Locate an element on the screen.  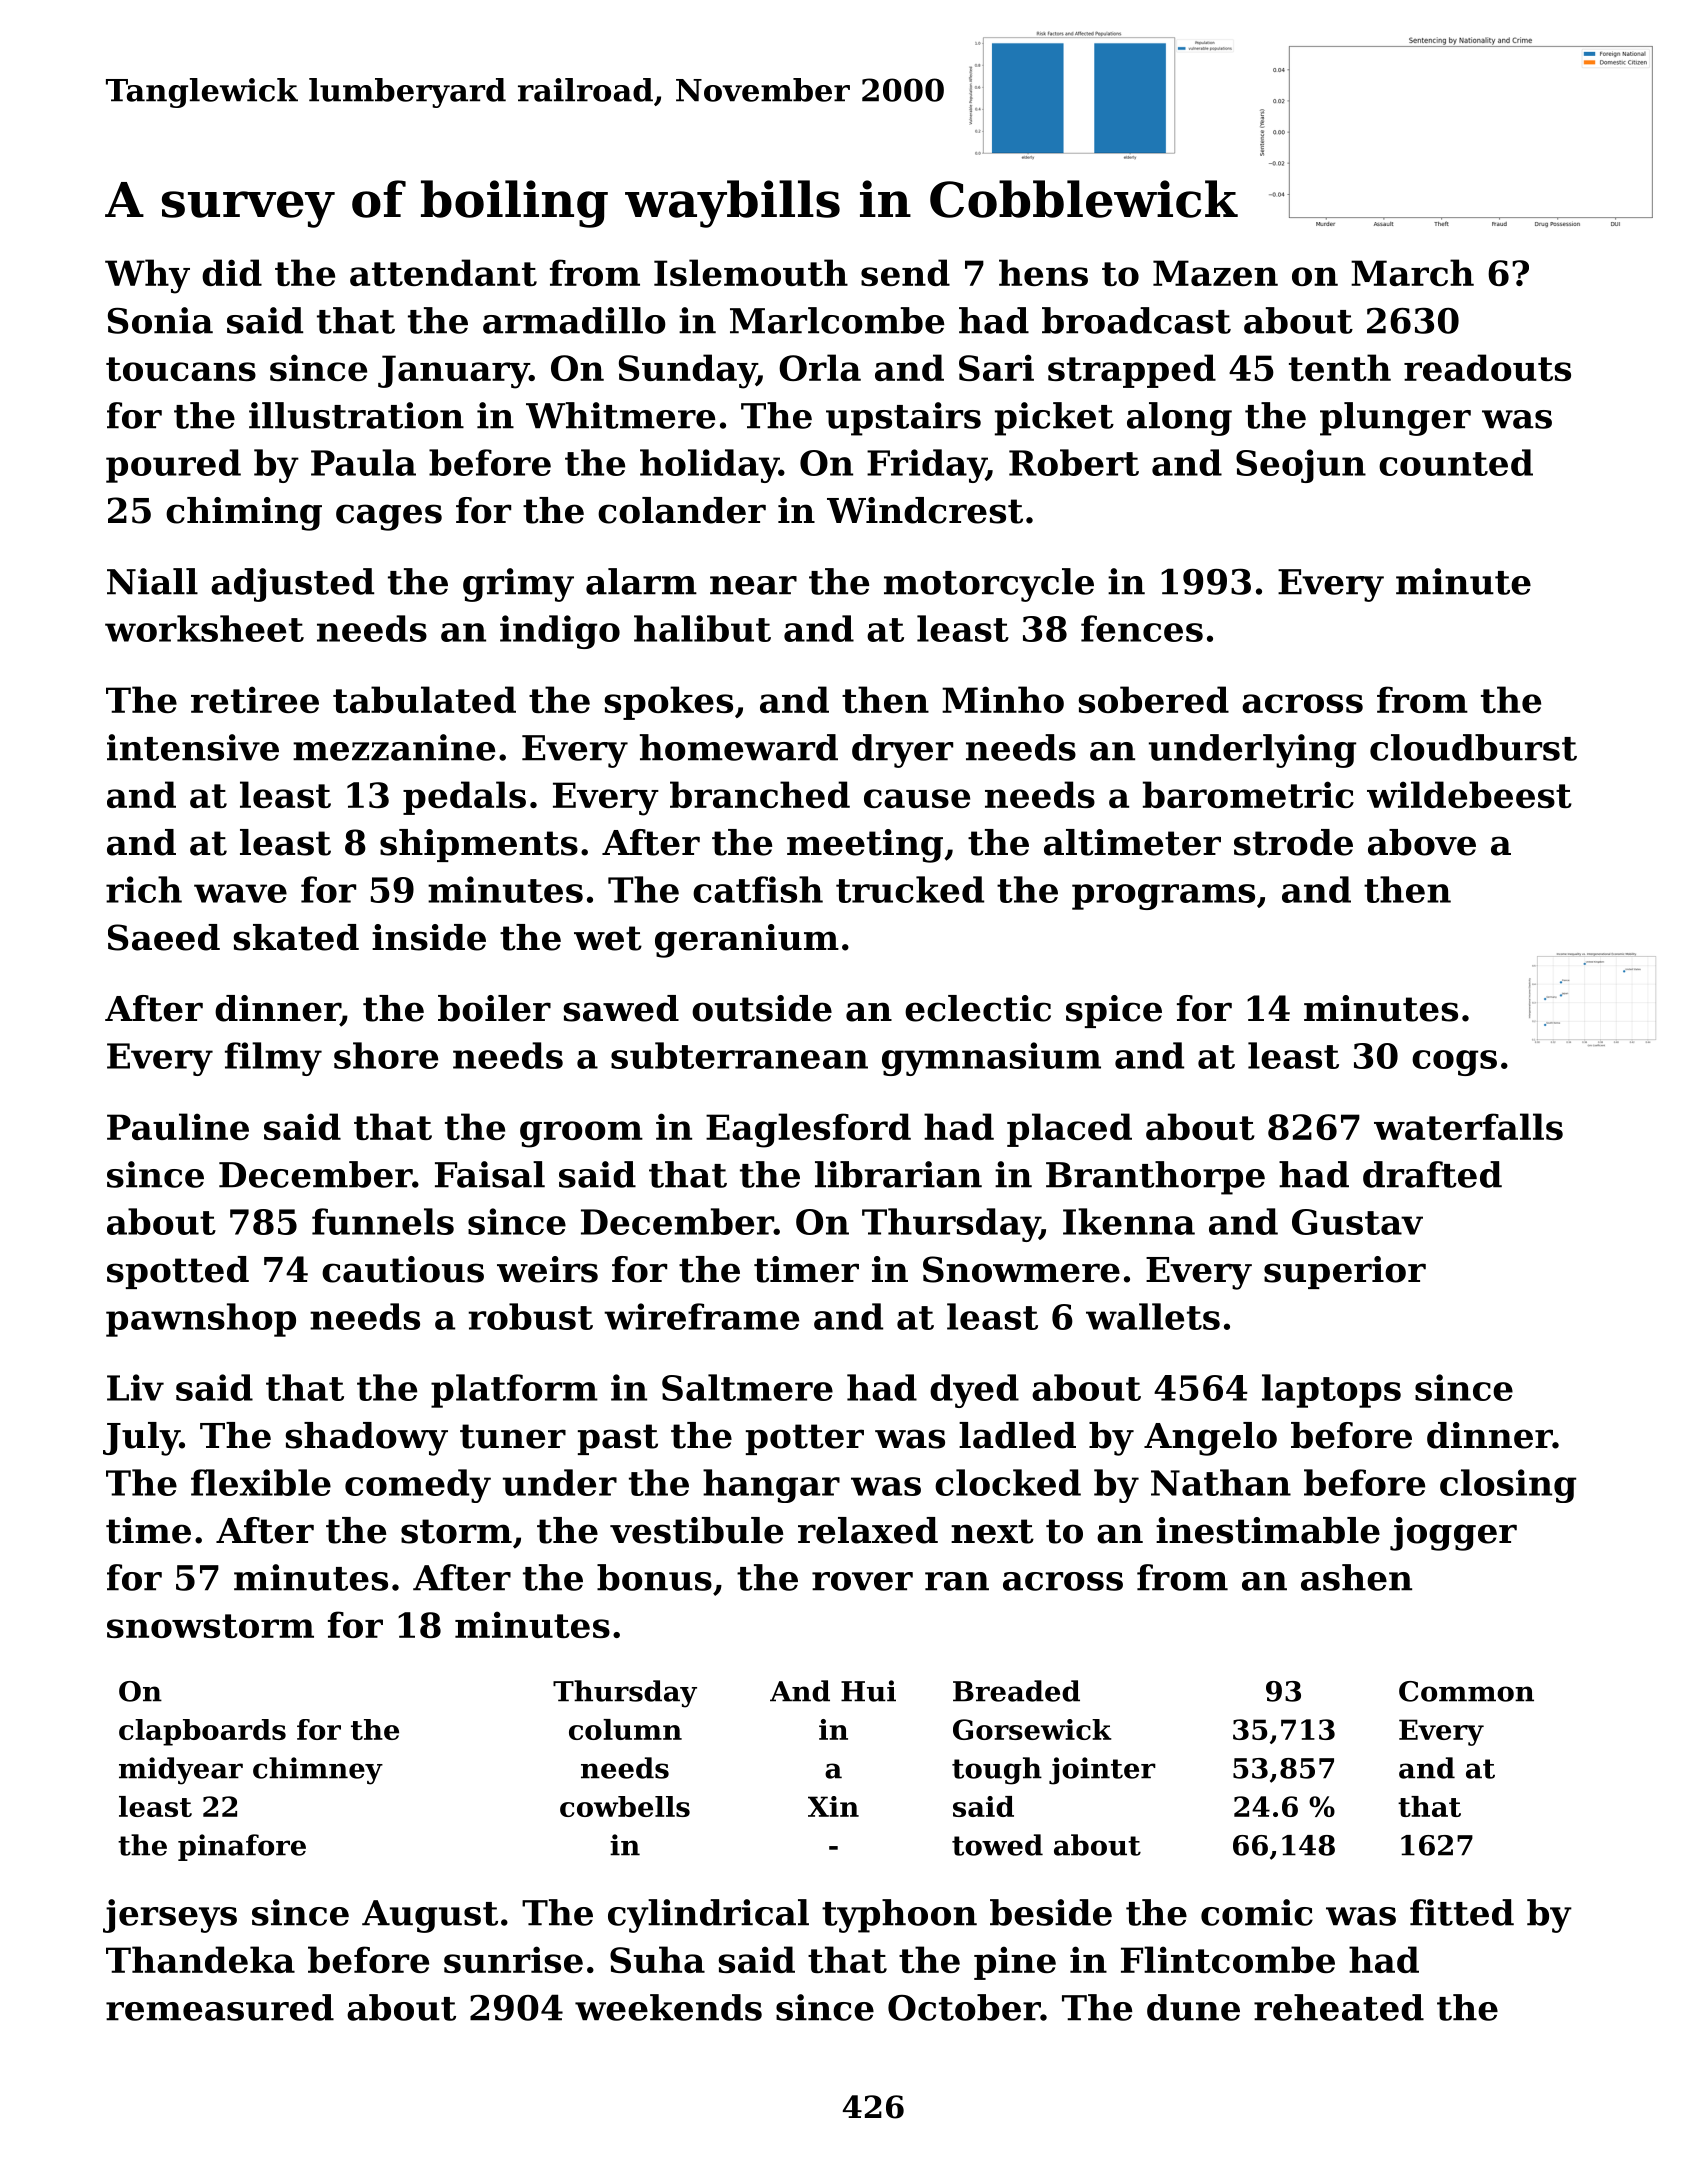
Common is located at coordinates (1466, 1691).
